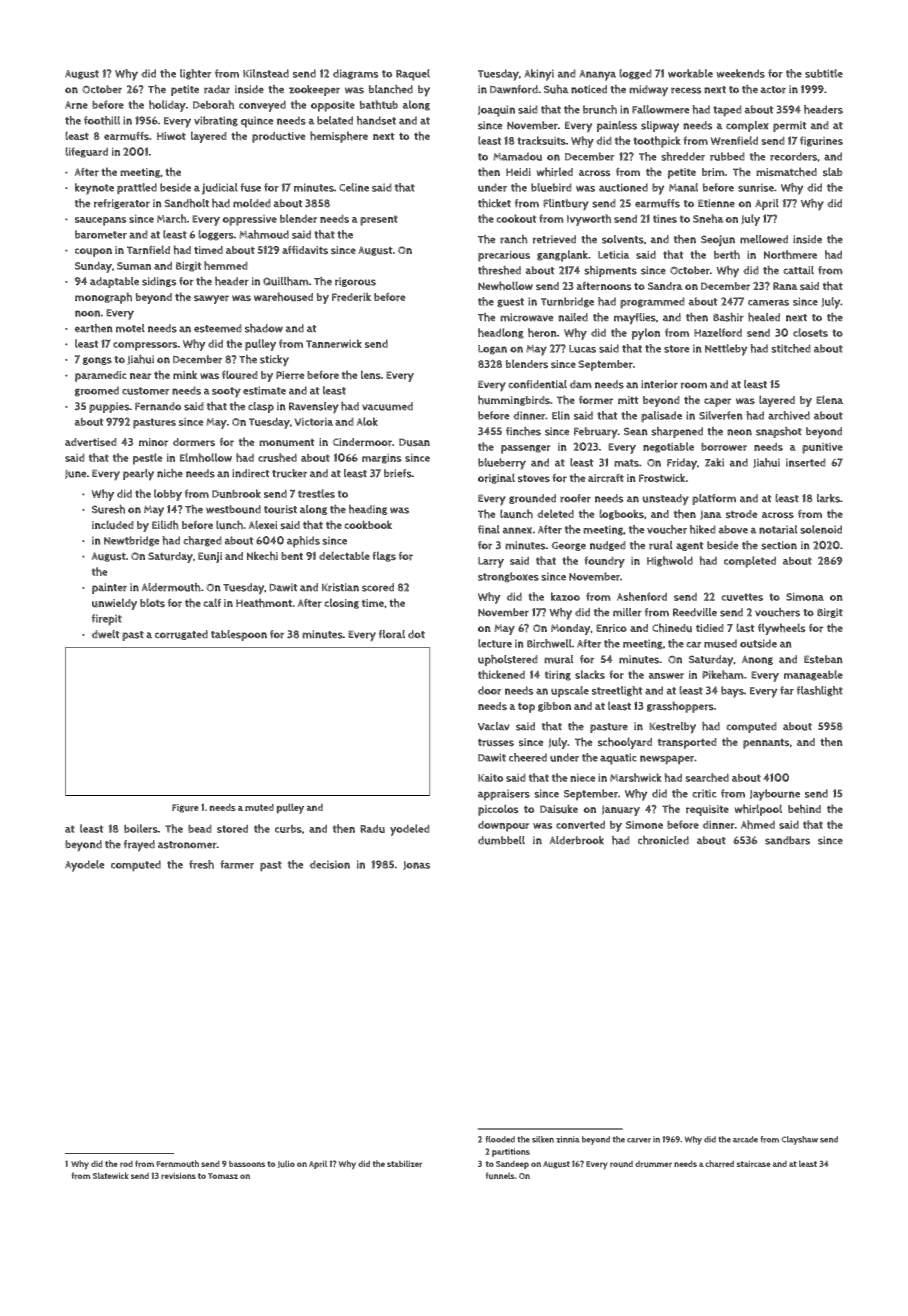 The image size is (908, 1316). I want to click on floral, so click(392, 634).
